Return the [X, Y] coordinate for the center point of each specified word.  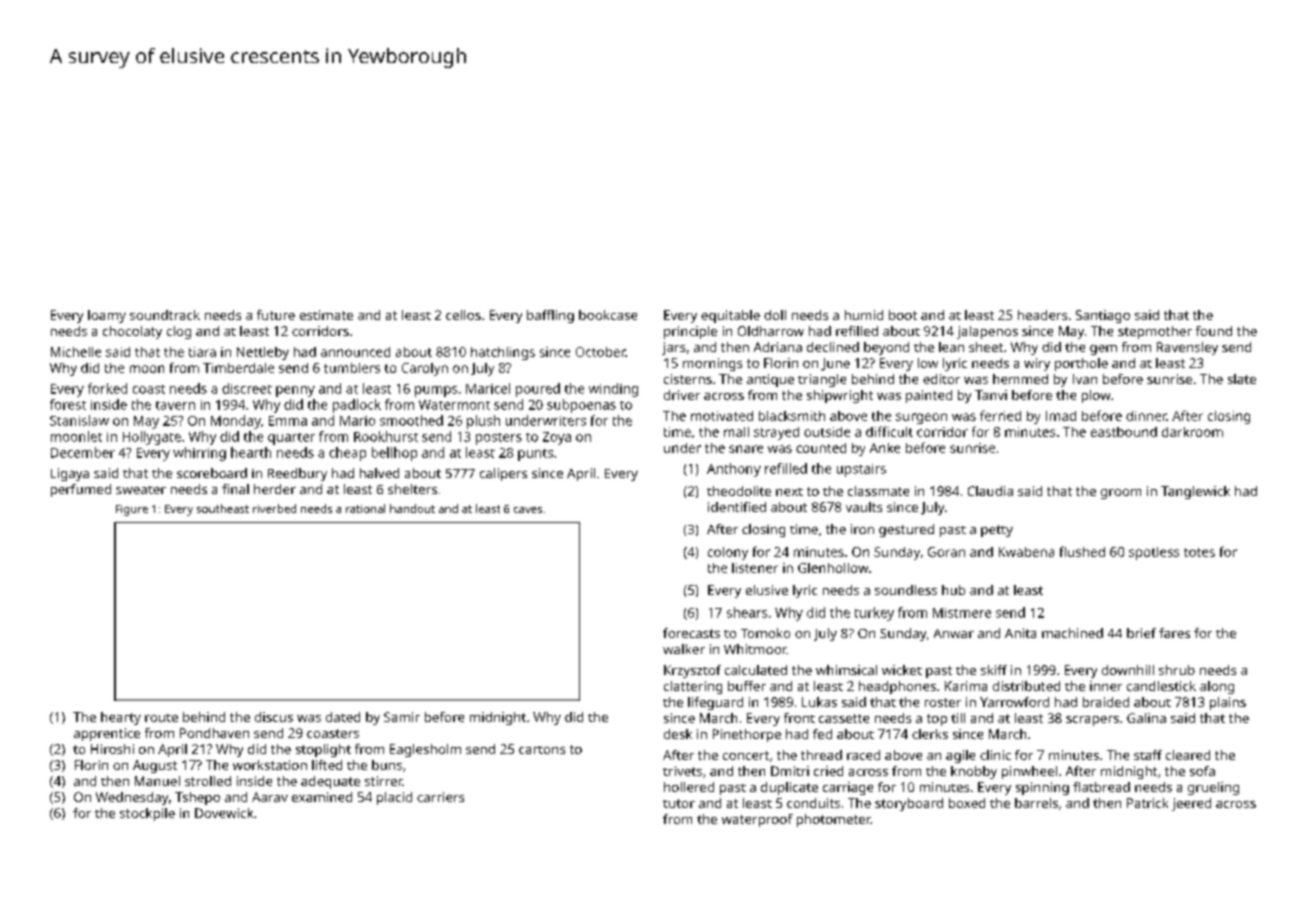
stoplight [323, 750]
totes [1199, 552]
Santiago [1103, 316]
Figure [132, 510]
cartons [542, 750]
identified [737, 507]
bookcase [608, 315]
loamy [107, 316]
